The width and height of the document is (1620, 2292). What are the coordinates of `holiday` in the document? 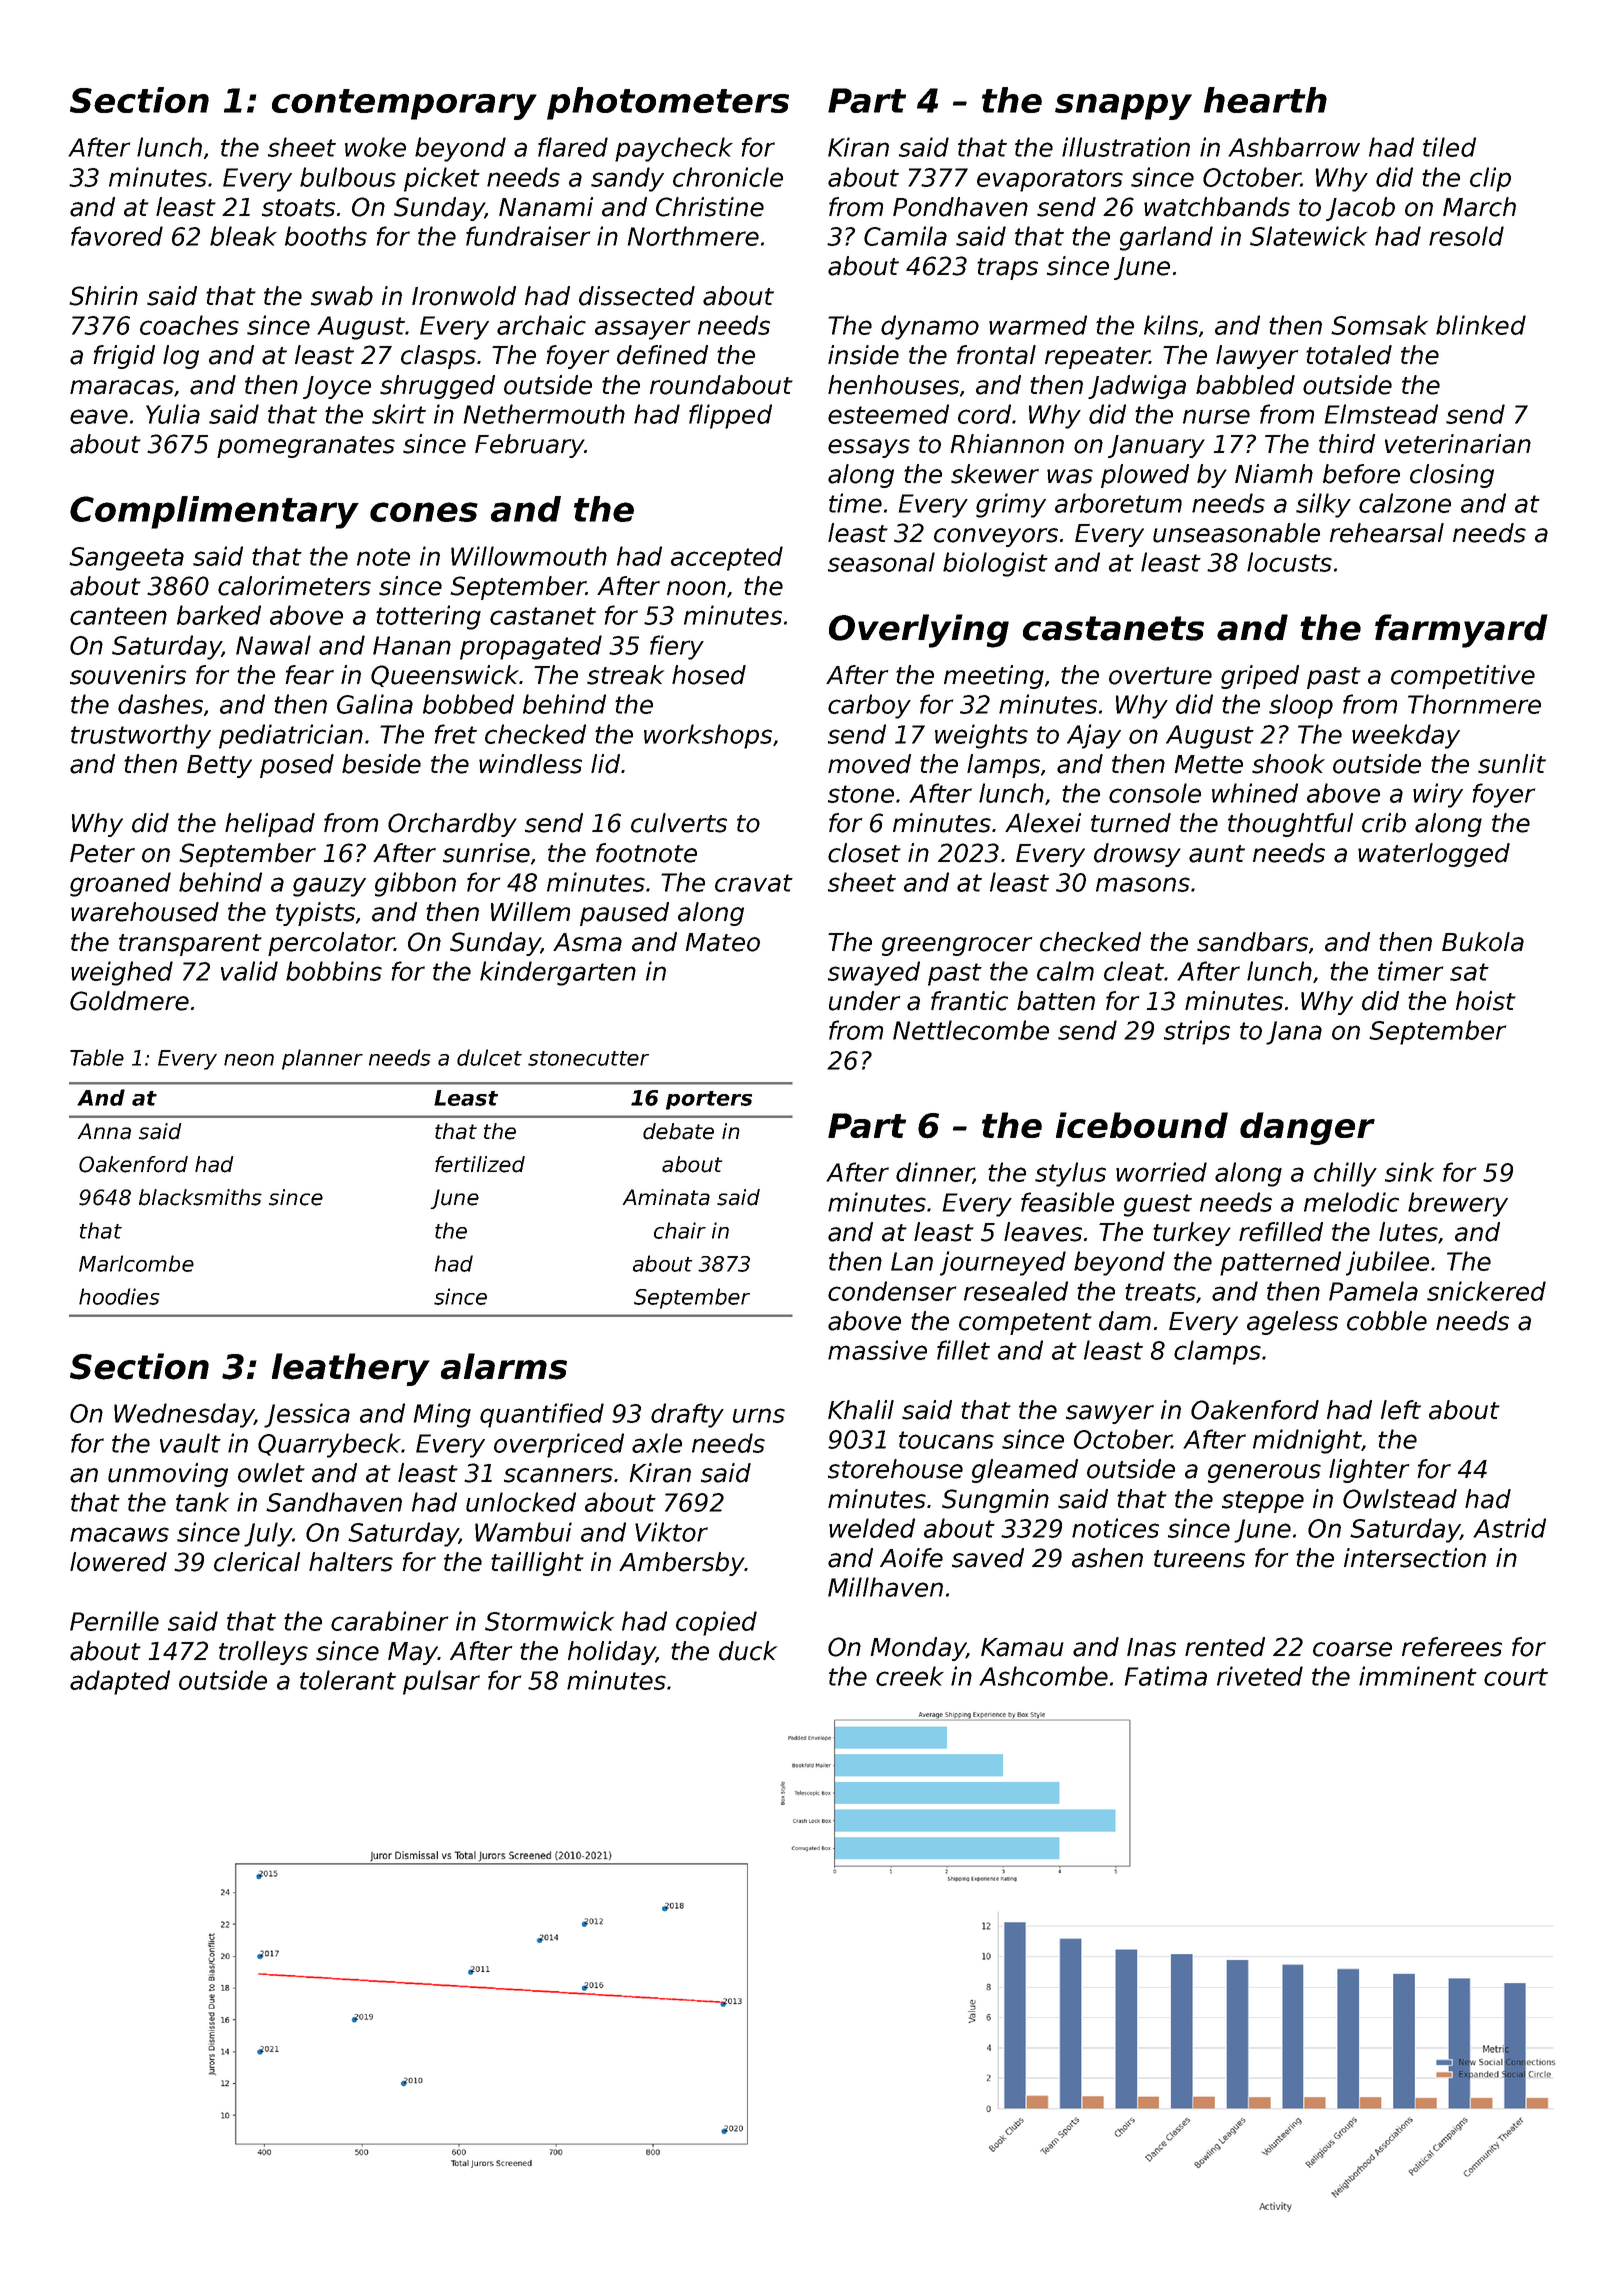 It's located at (612, 1653).
